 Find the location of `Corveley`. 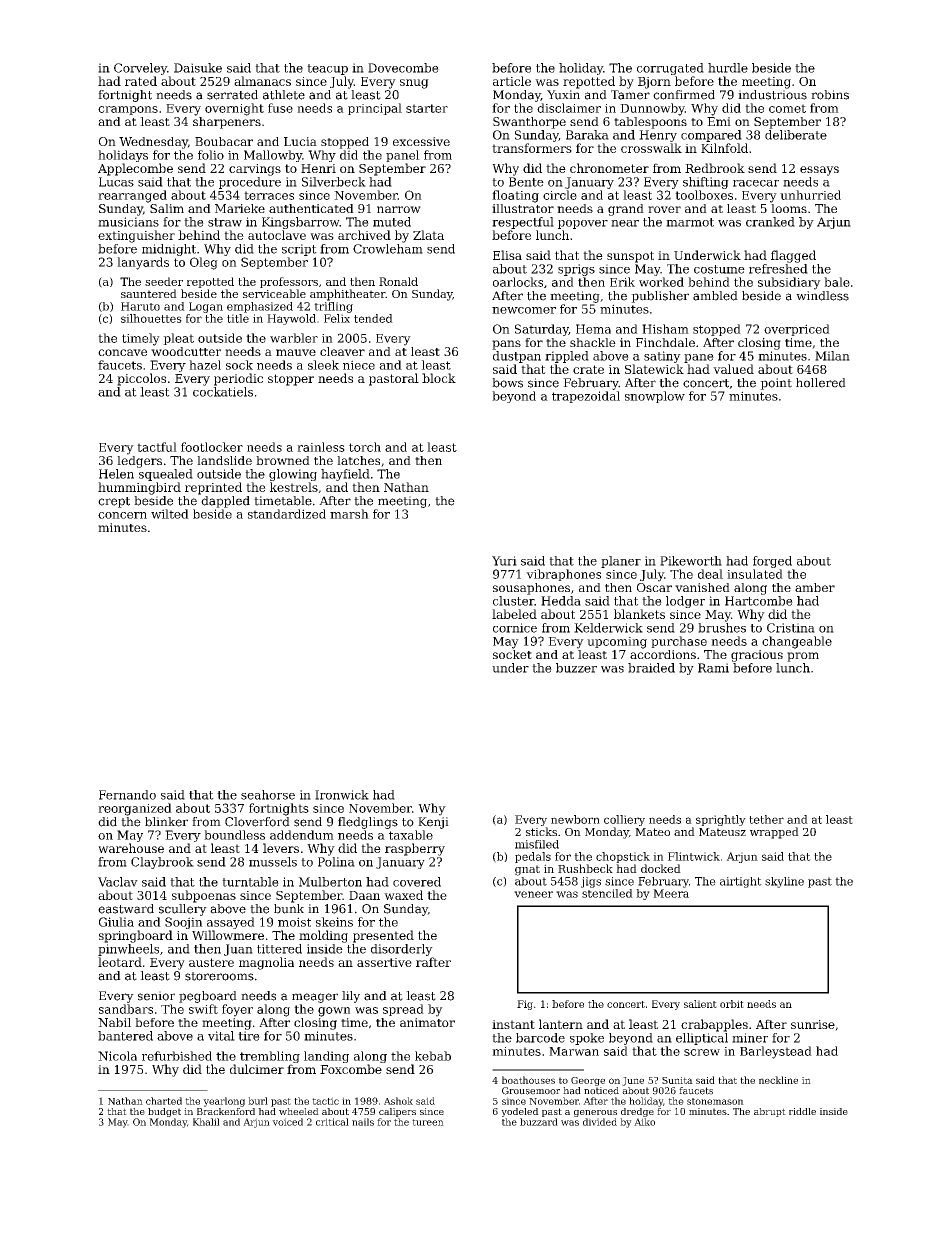

Corveley is located at coordinates (140, 69).
